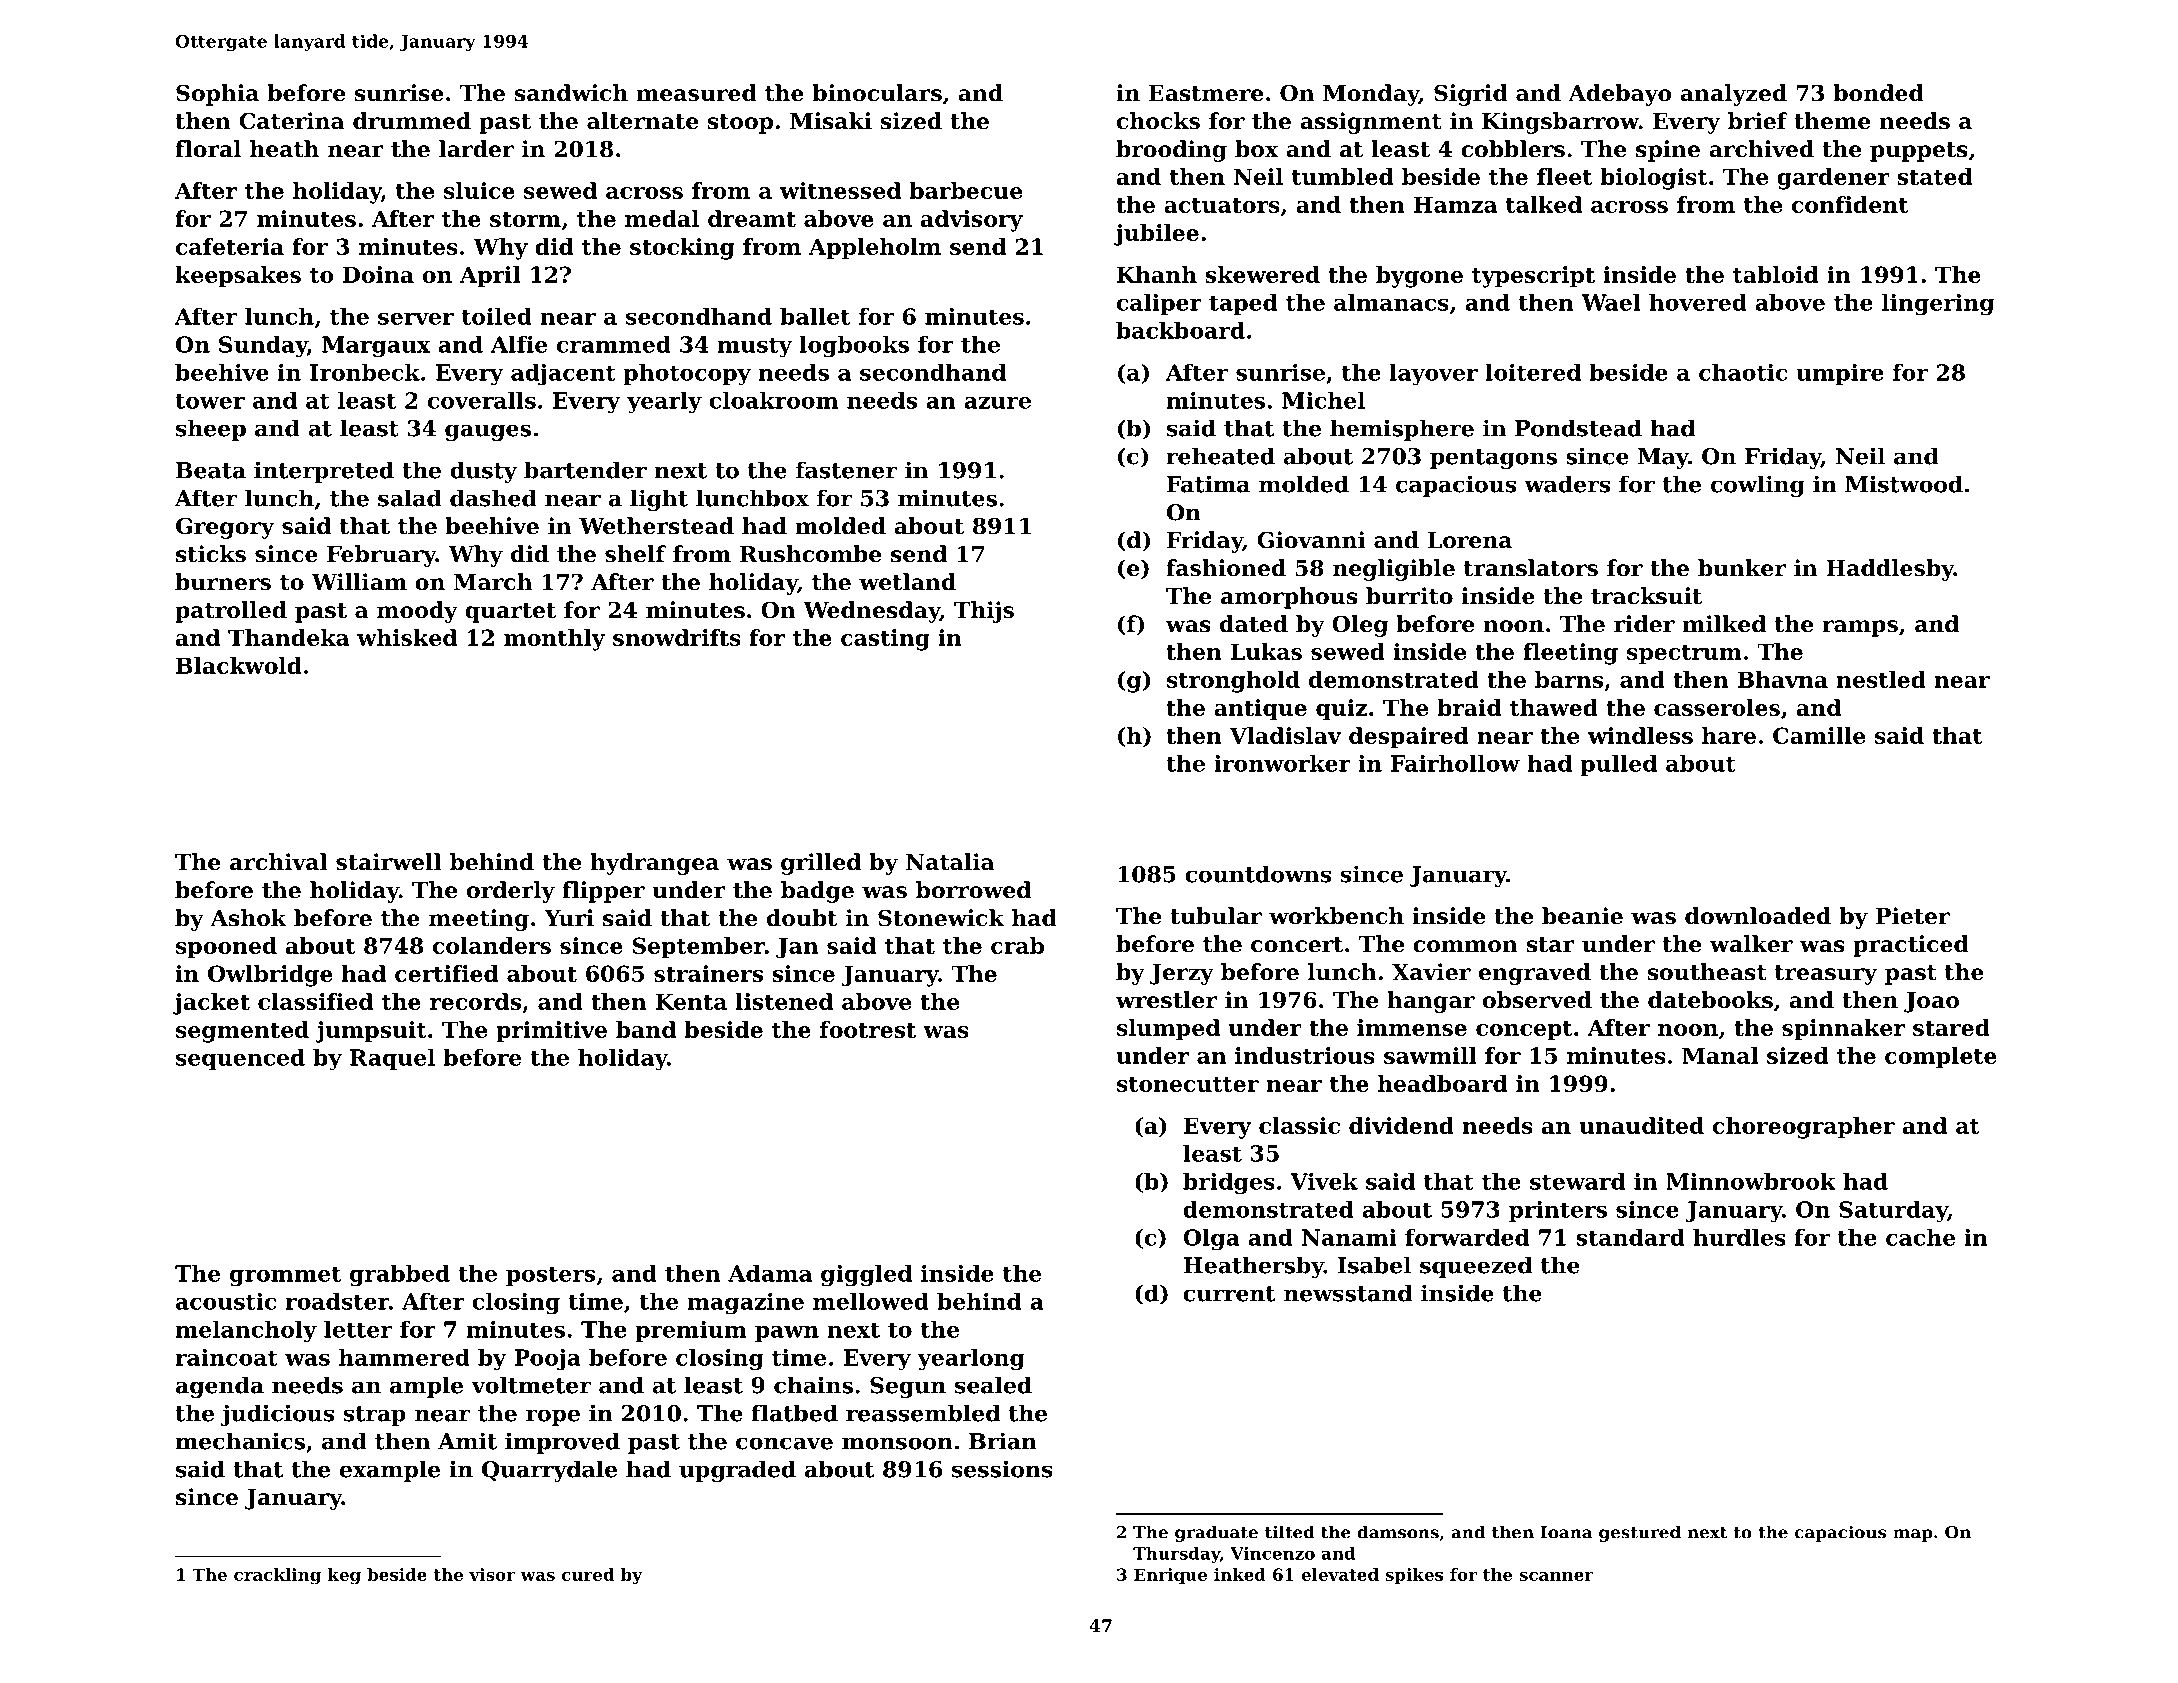  Describe the element at coordinates (1371, 95) in the page. I see `Monday` at that location.
